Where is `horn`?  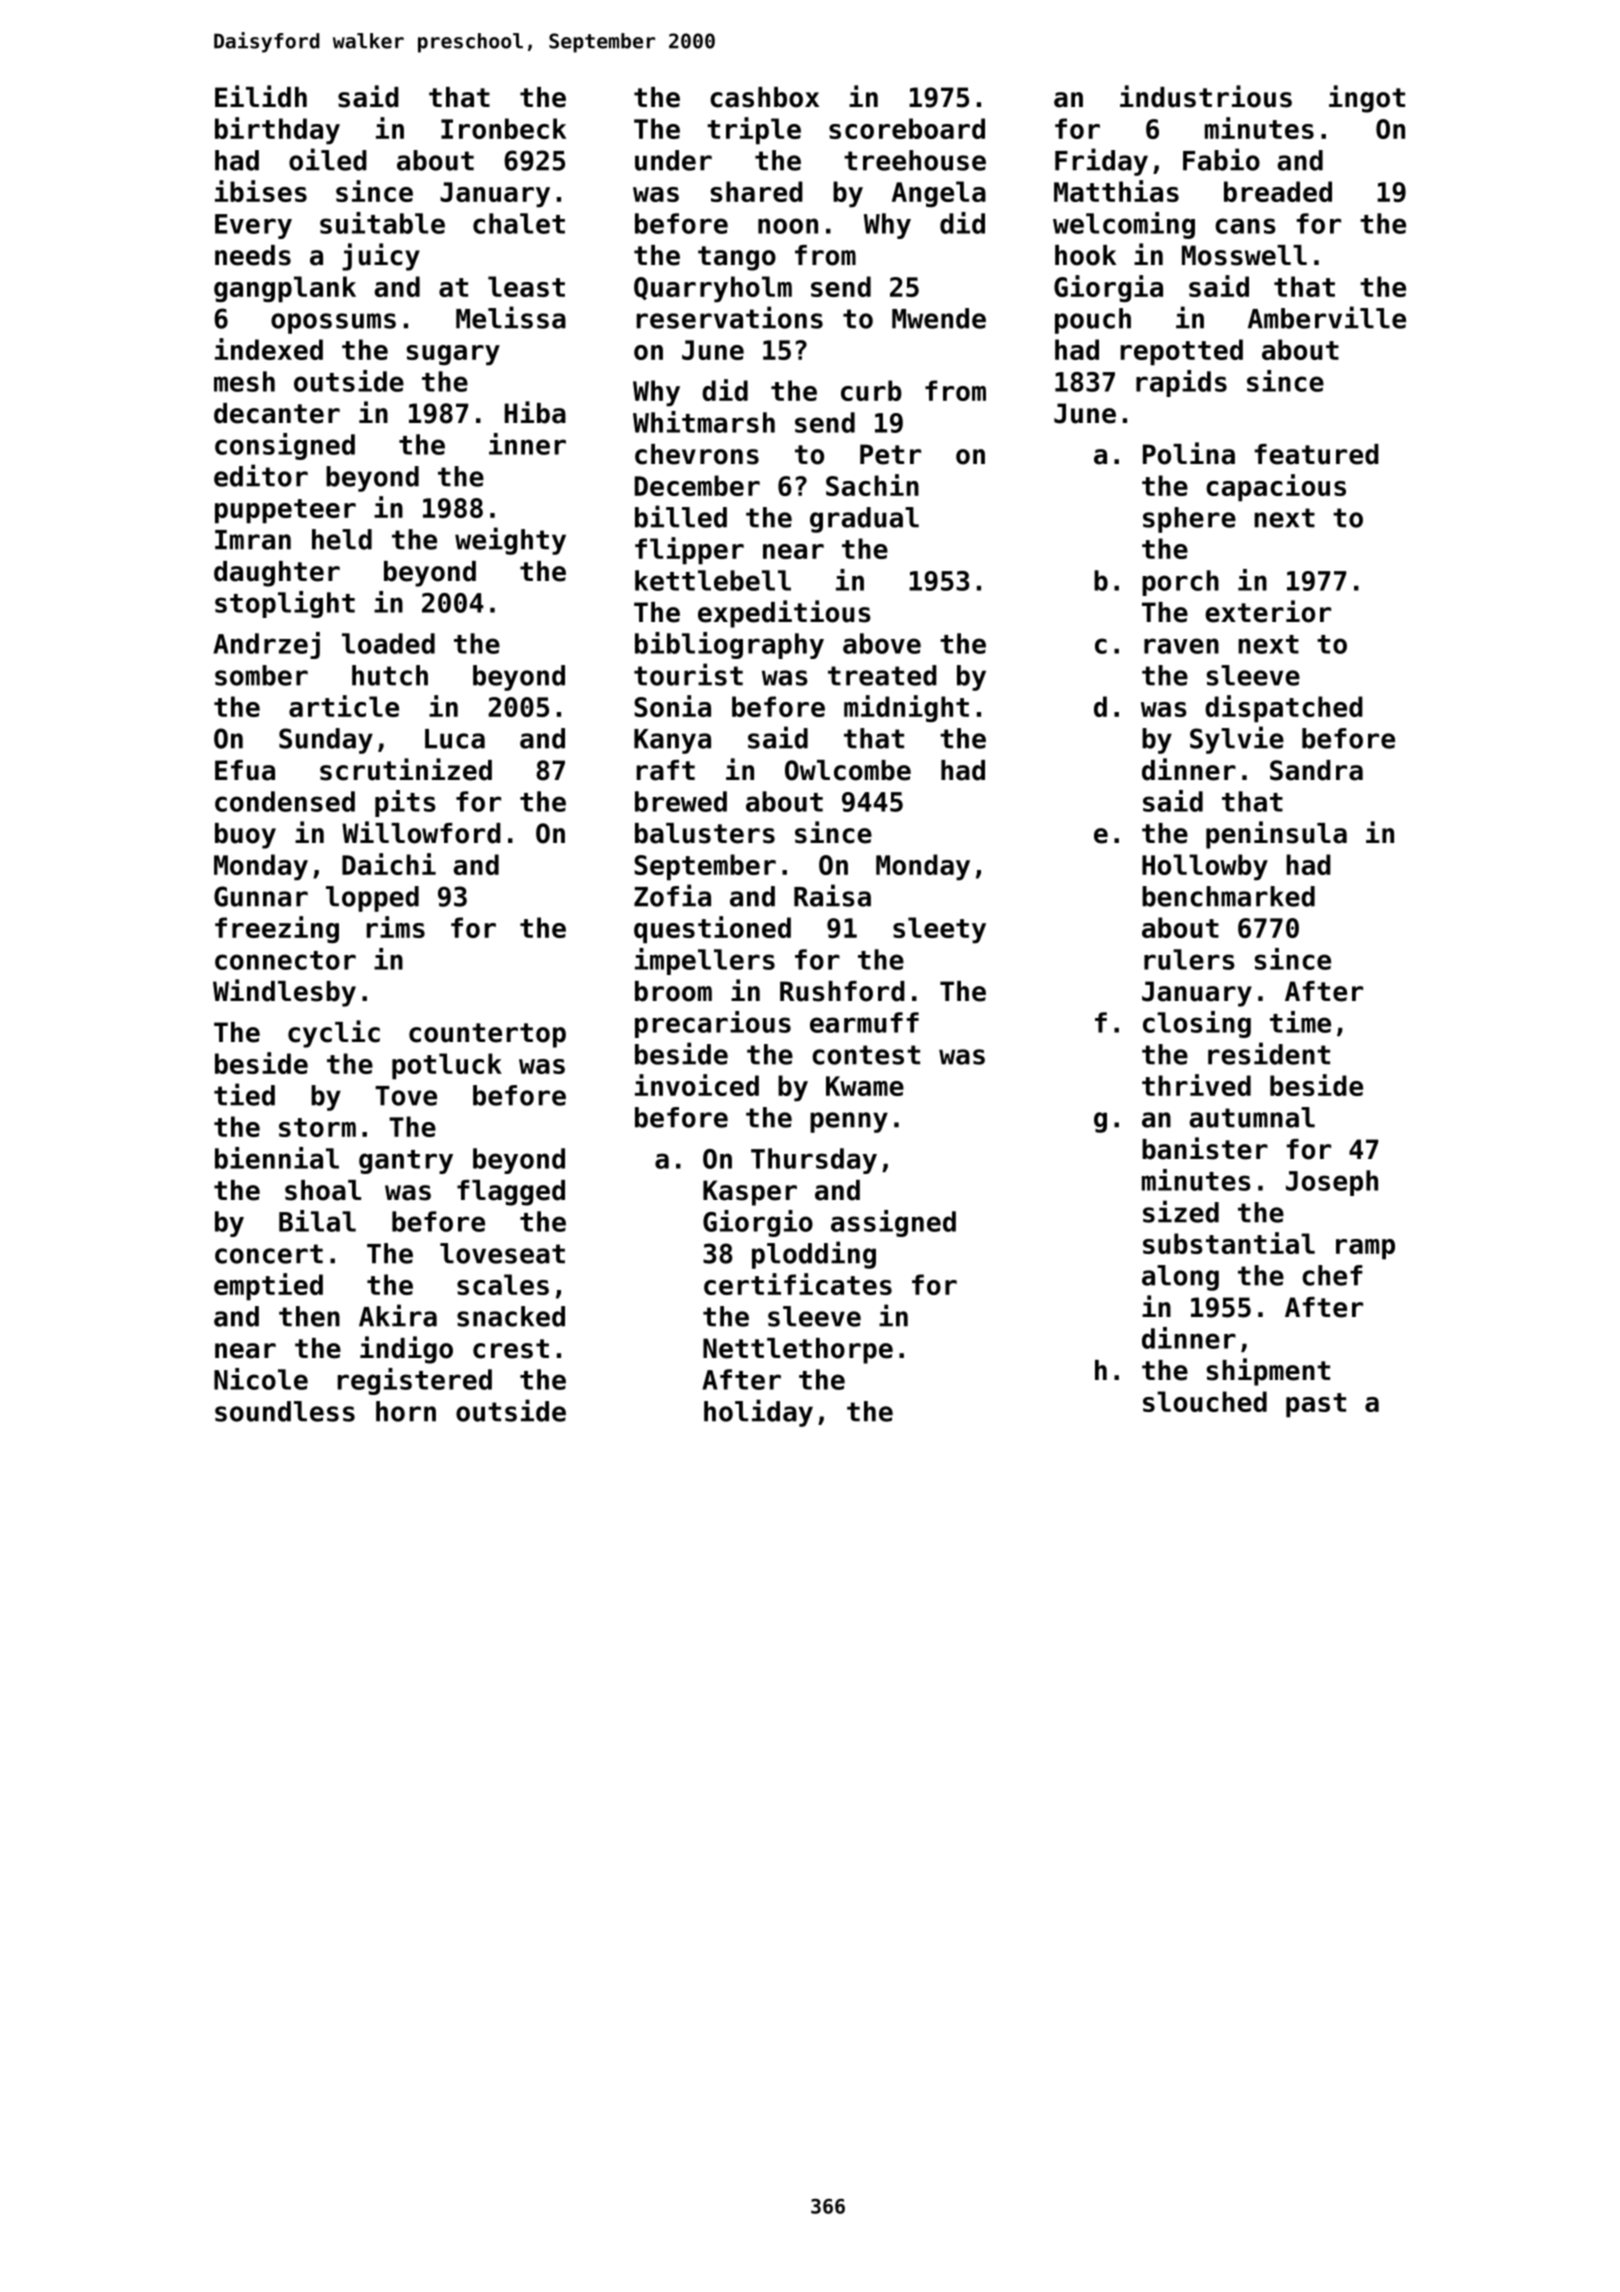
horn is located at coordinates (406, 1411).
